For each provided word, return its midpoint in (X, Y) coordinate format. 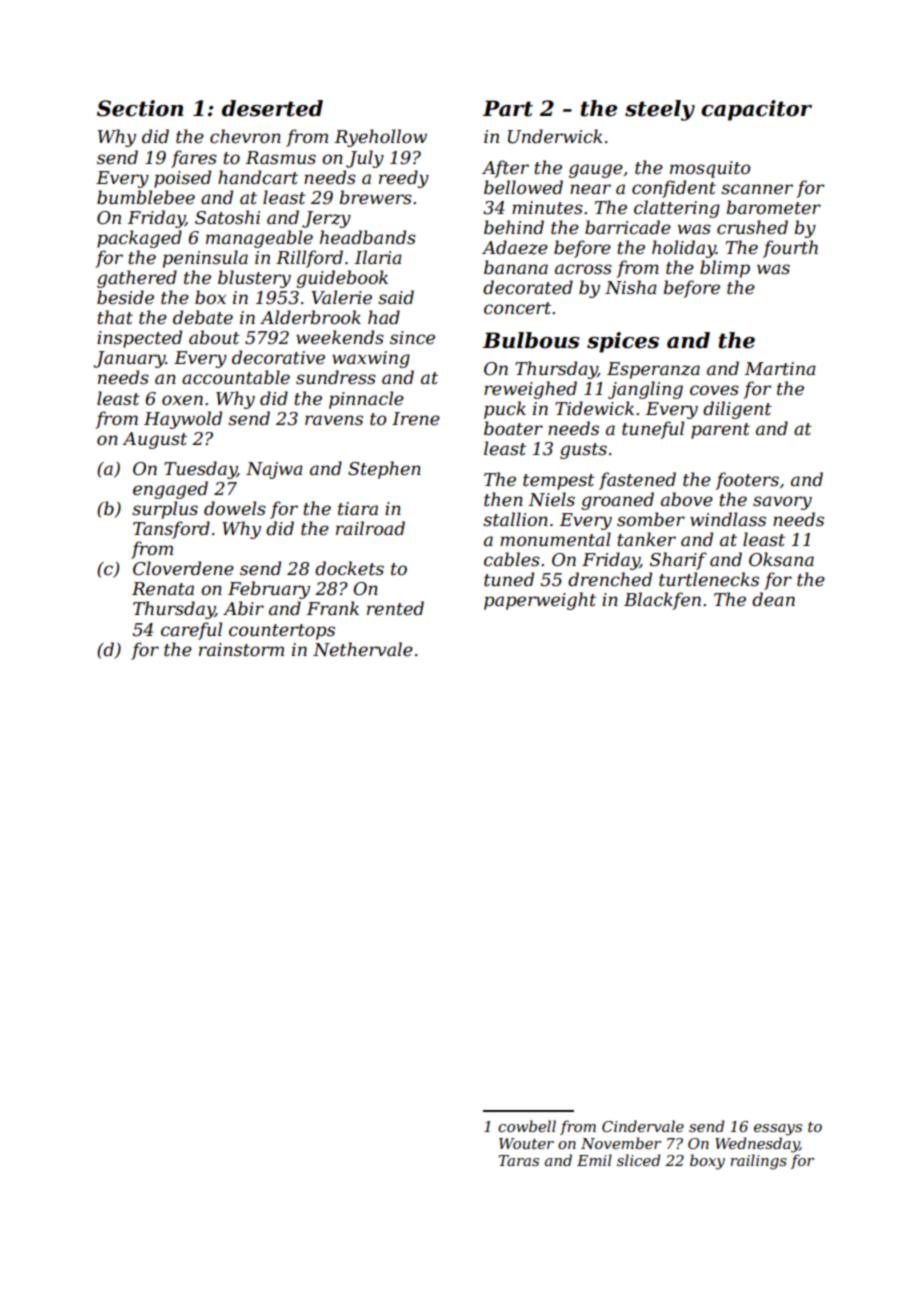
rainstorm (241, 649)
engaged (170, 490)
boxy (707, 1162)
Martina (780, 368)
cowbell (527, 1126)
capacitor (756, 110)
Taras (519, 1160)
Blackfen (662, 601)
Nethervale (363, 649)
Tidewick (594, 408)
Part (508, 108)
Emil (594, 1160)
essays (778, 1130)
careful (191, 631)
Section (140, 108)
